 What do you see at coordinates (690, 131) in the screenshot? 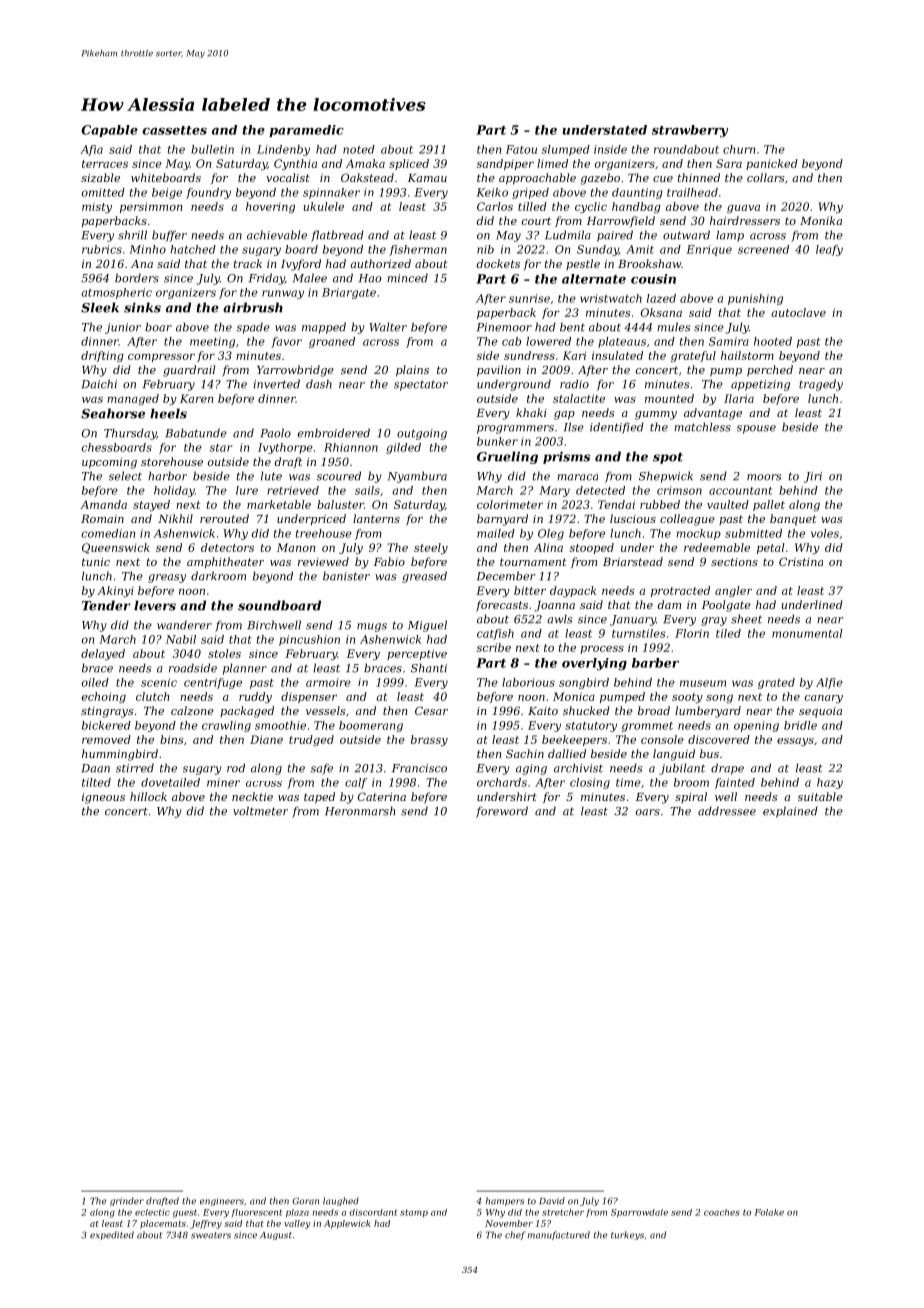
I see `strawberry` at bounding box center [690, 131].
